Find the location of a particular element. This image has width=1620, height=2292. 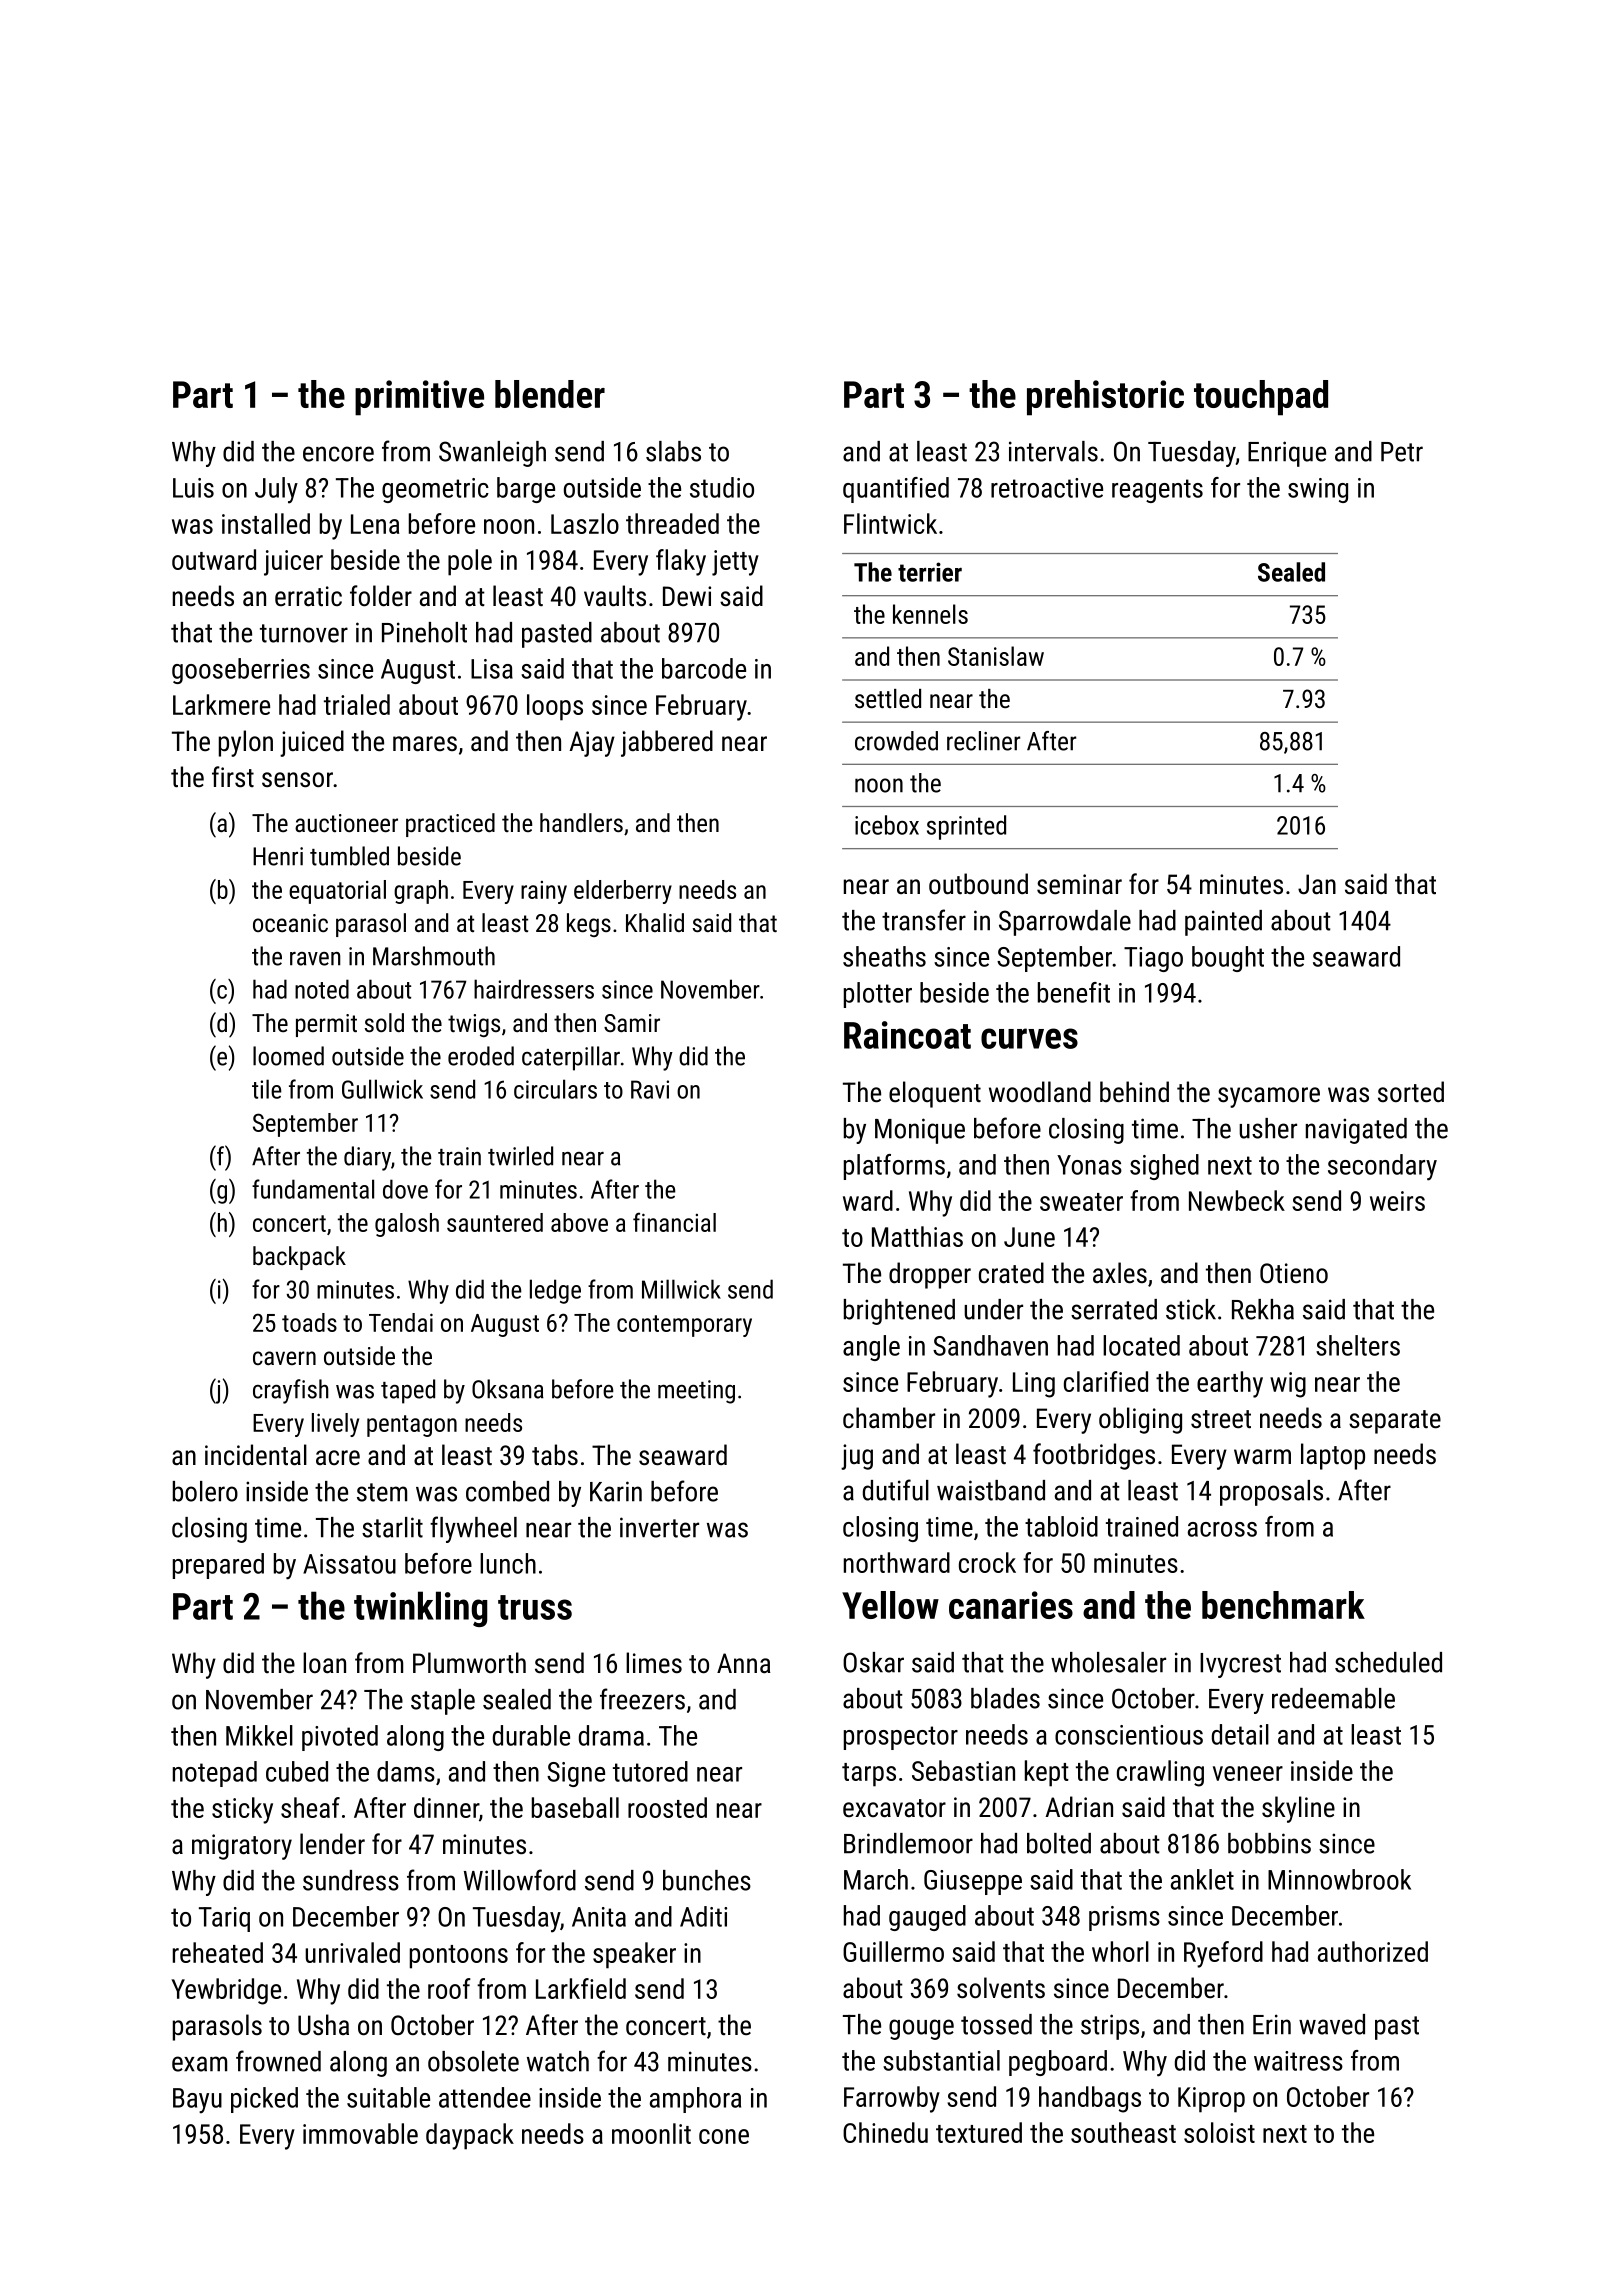

attendee is located at coordinates (485, 2097).
